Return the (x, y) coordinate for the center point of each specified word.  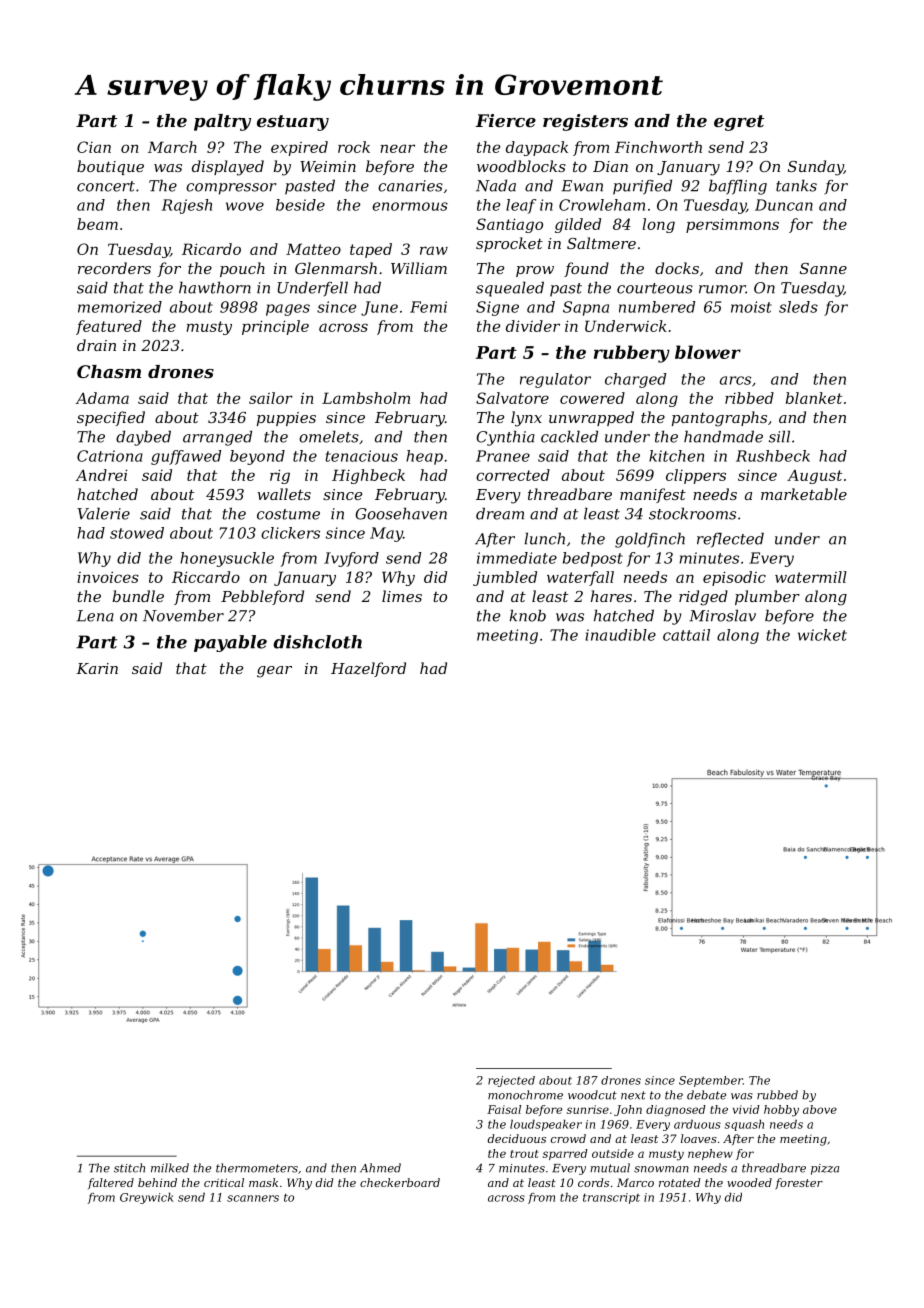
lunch (545, 538)
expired (299, 148)
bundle (138, 596)
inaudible (620, 635)
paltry (222, 122)
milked (170, 1168)
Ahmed (380, 1168)
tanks (796, 185)
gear (274, 672)
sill (779, 436)
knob (528, 615)
